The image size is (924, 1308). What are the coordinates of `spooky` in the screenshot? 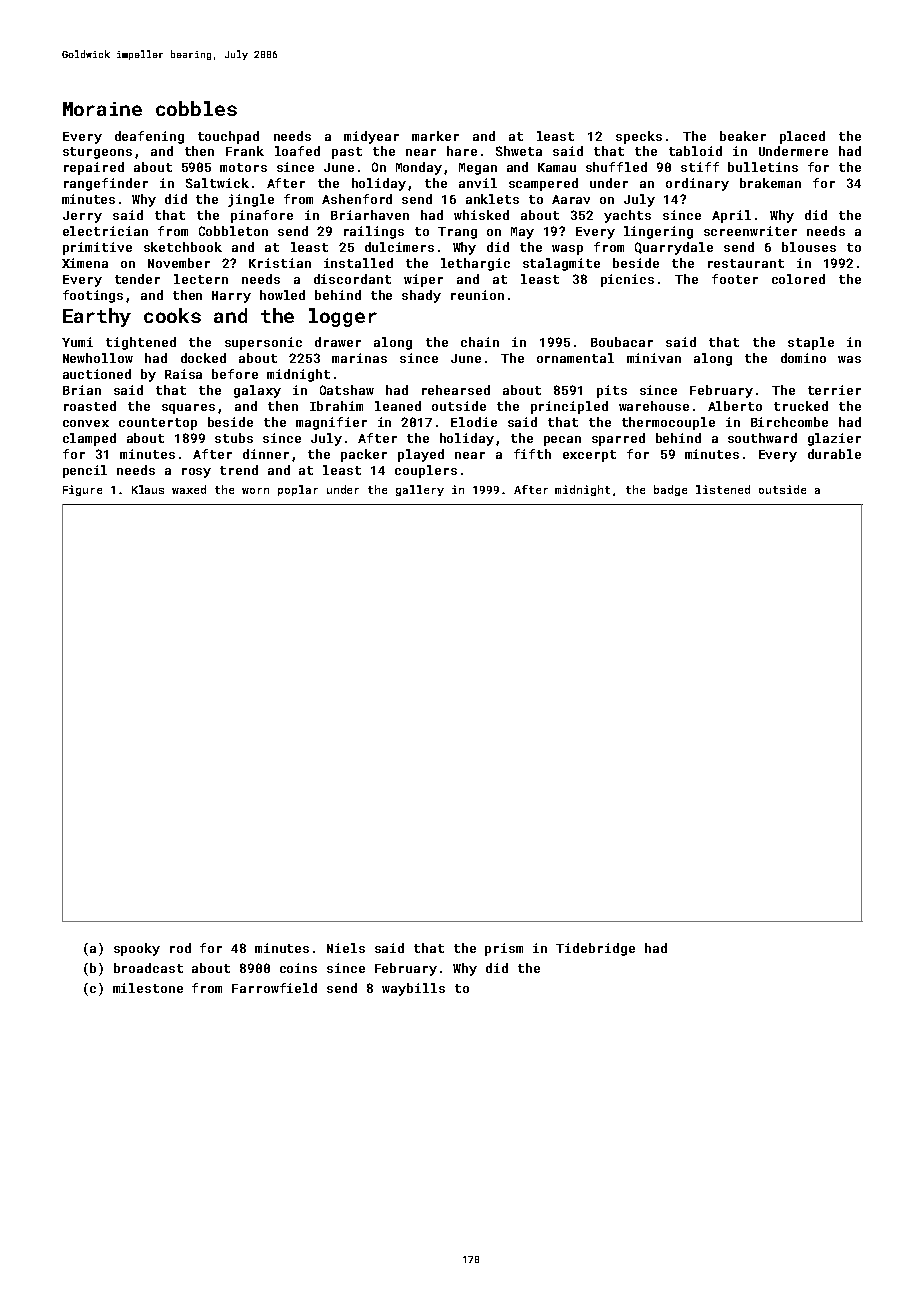 It's located at (137, 949).
